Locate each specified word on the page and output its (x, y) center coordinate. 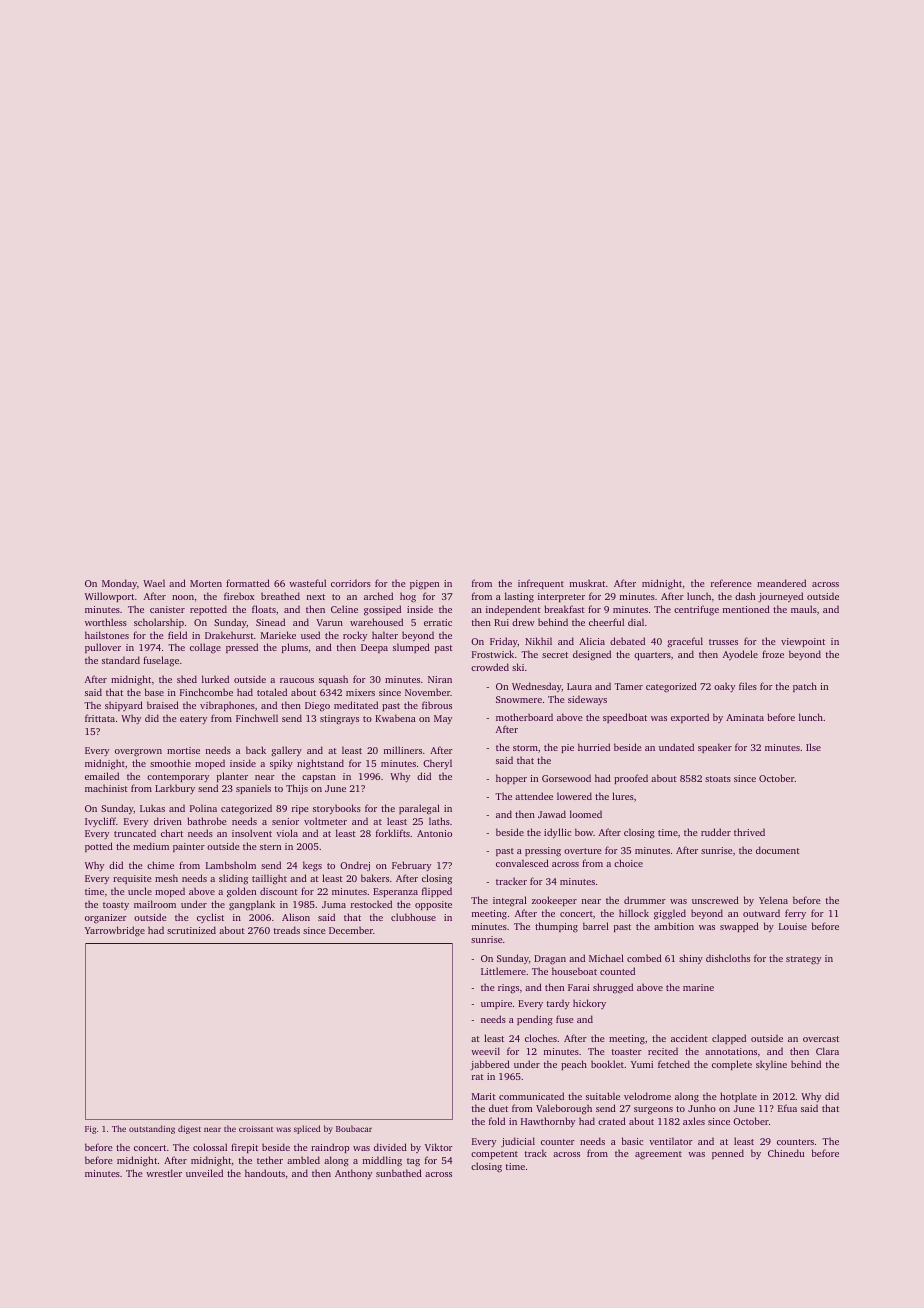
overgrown (138, 753)
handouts (265, 1173)
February (411, 866)
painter (189, 847)
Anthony (353, 1174)
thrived (749, 832)
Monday (119, 584)
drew (523, 622)
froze (773, 654)
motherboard (524, 717)
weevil (485, 1051)
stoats (718, 779)
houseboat (574, 971)
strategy (803, 960)
